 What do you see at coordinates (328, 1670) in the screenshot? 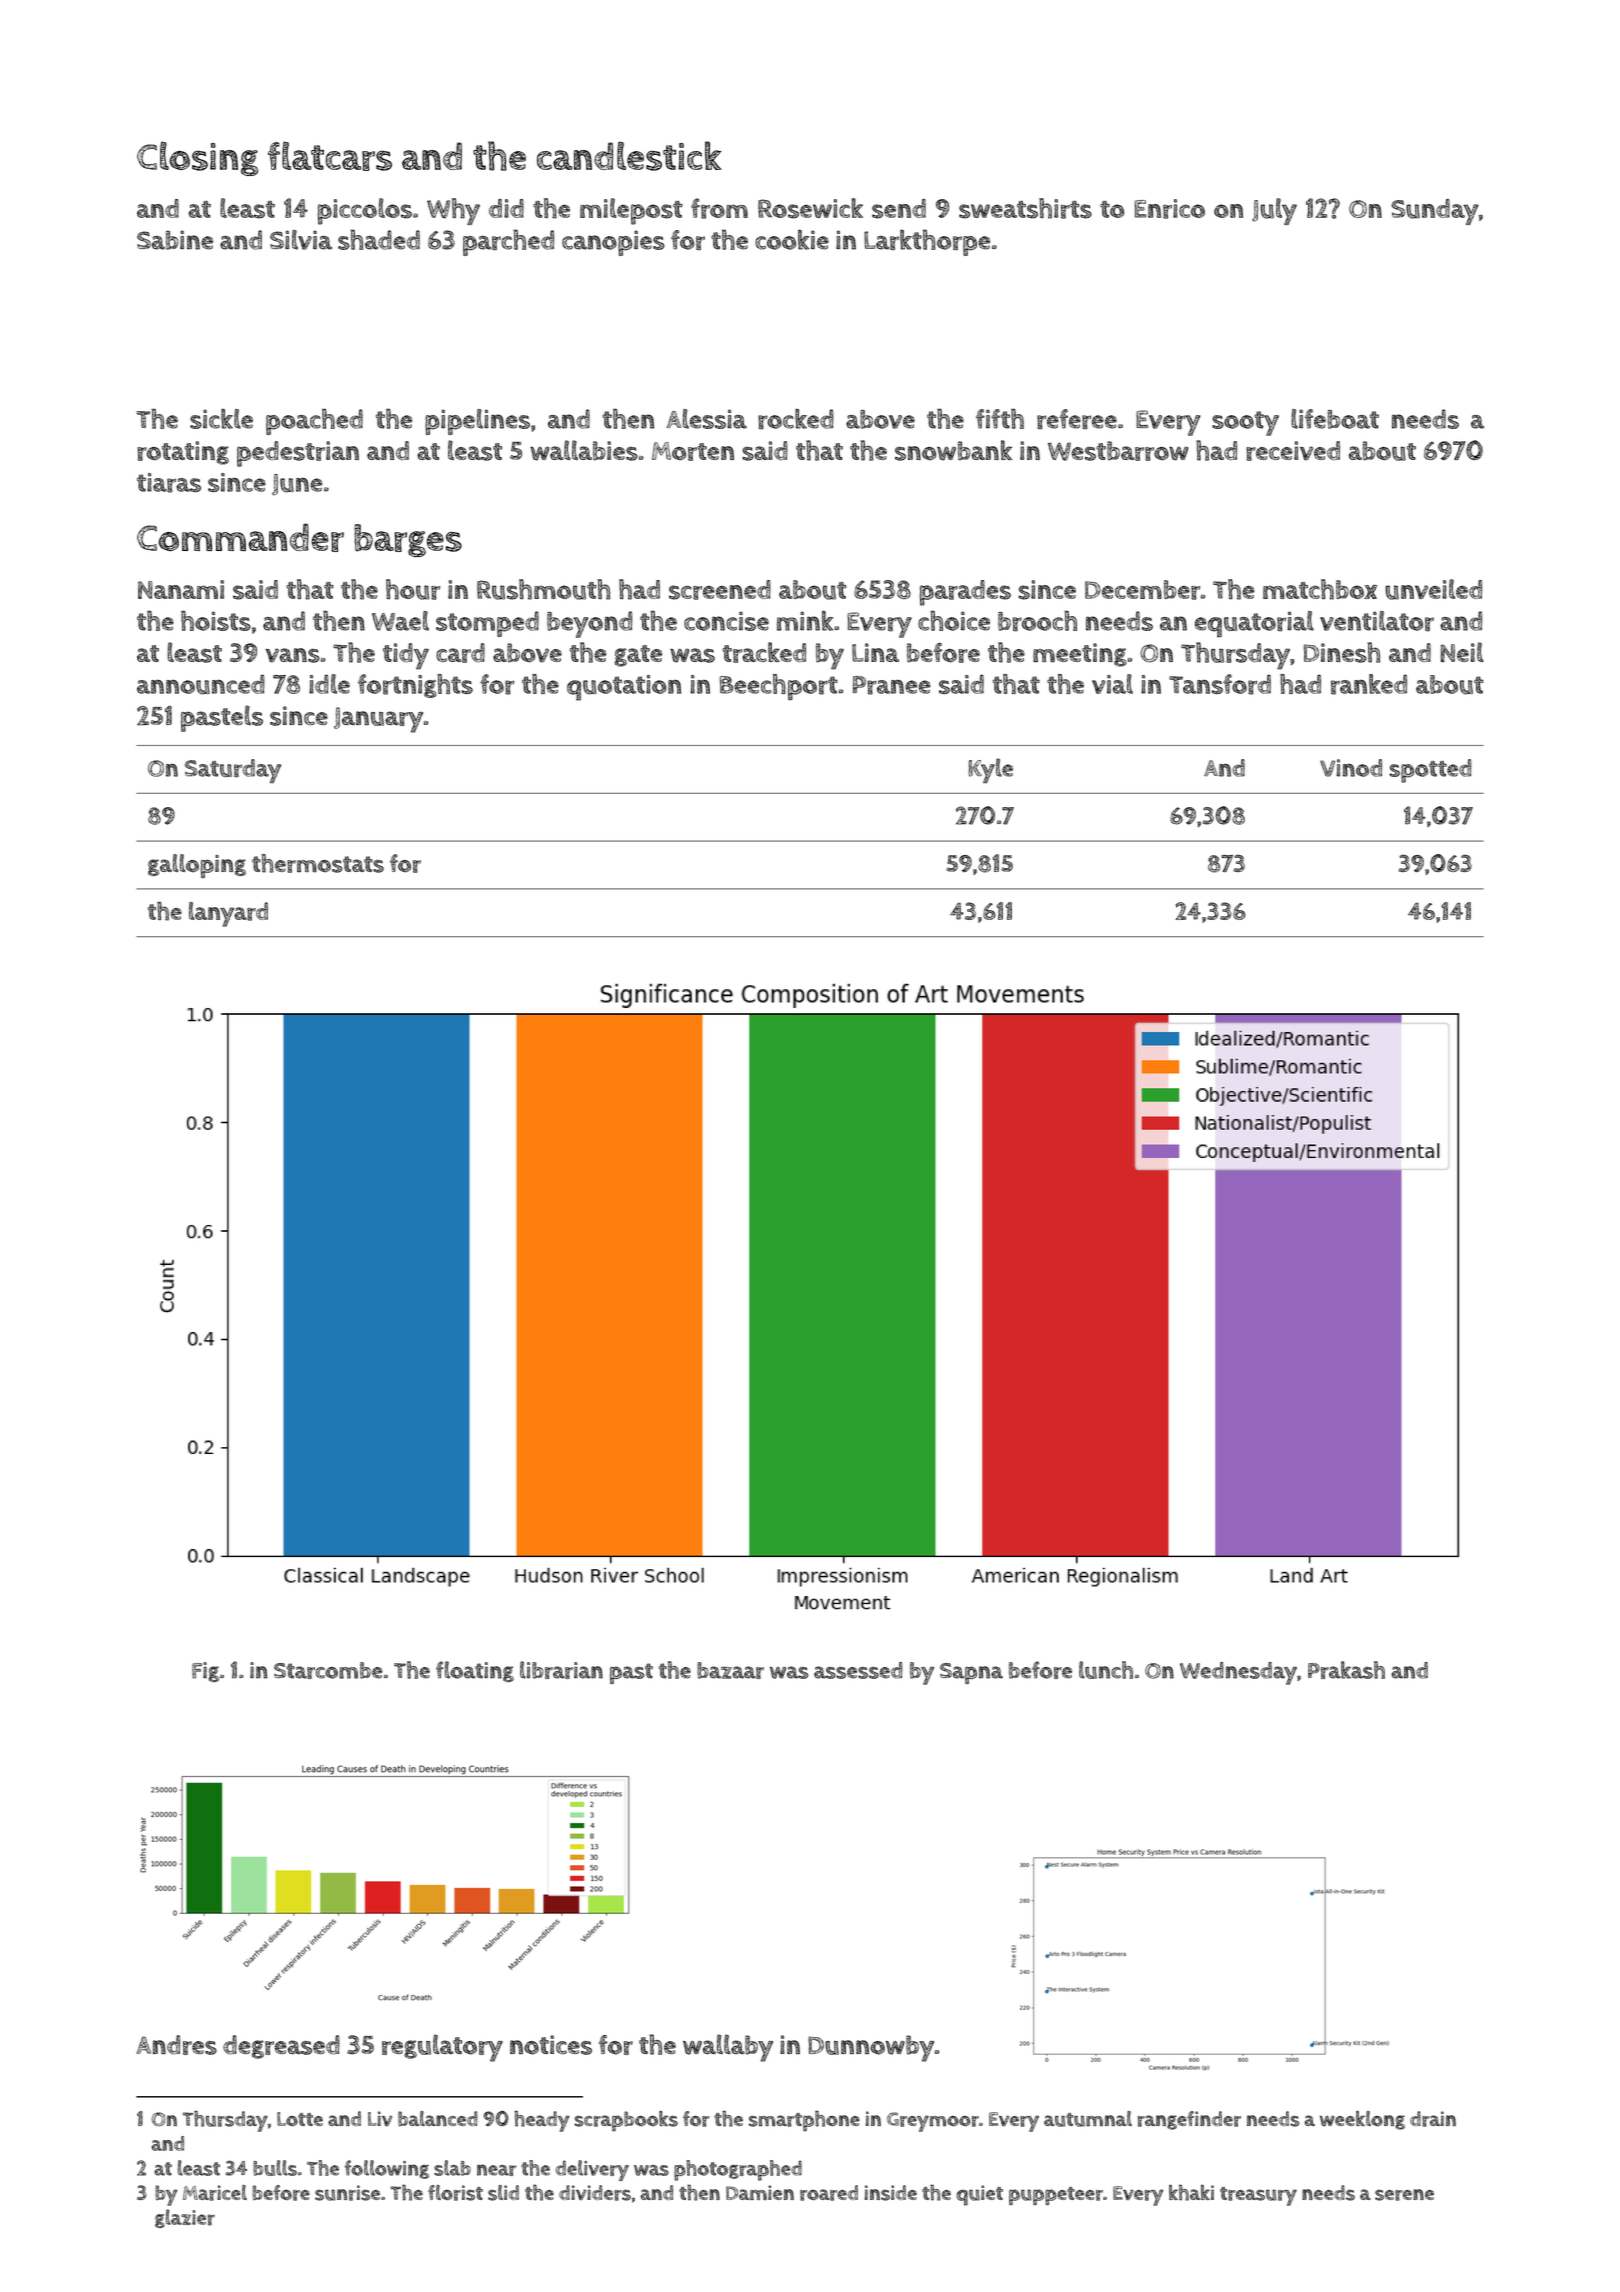
I see `Starcombe` at bounding box center [328, 1670].
